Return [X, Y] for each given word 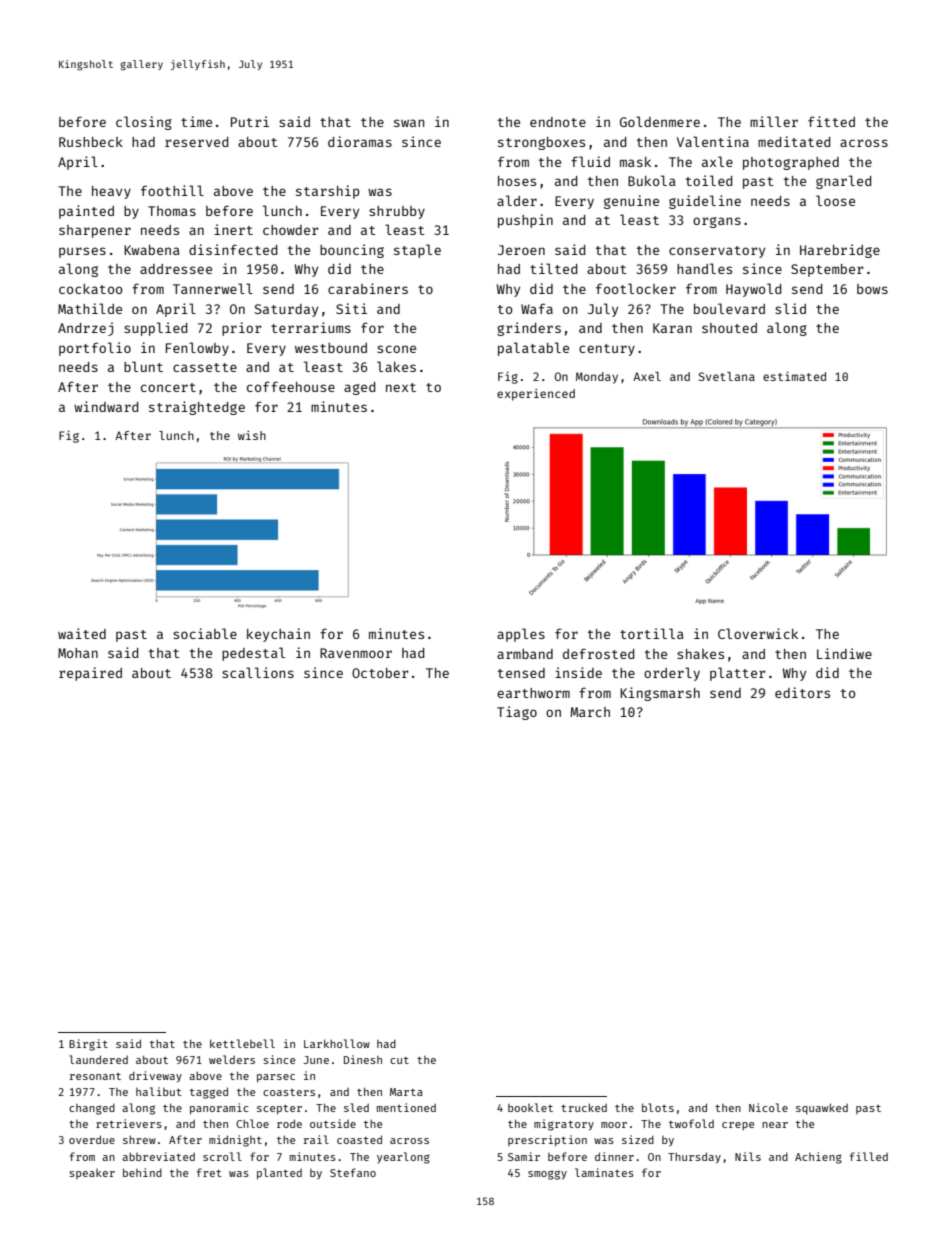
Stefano [353, 1172]
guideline [705, 202]
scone [396, 349]
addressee [176, 269]
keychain [278, 635]
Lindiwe [844, 653]
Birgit [88, 1045]
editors [802, 692]
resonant [95, 1076]
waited [82, 633]
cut [399, 1060]
